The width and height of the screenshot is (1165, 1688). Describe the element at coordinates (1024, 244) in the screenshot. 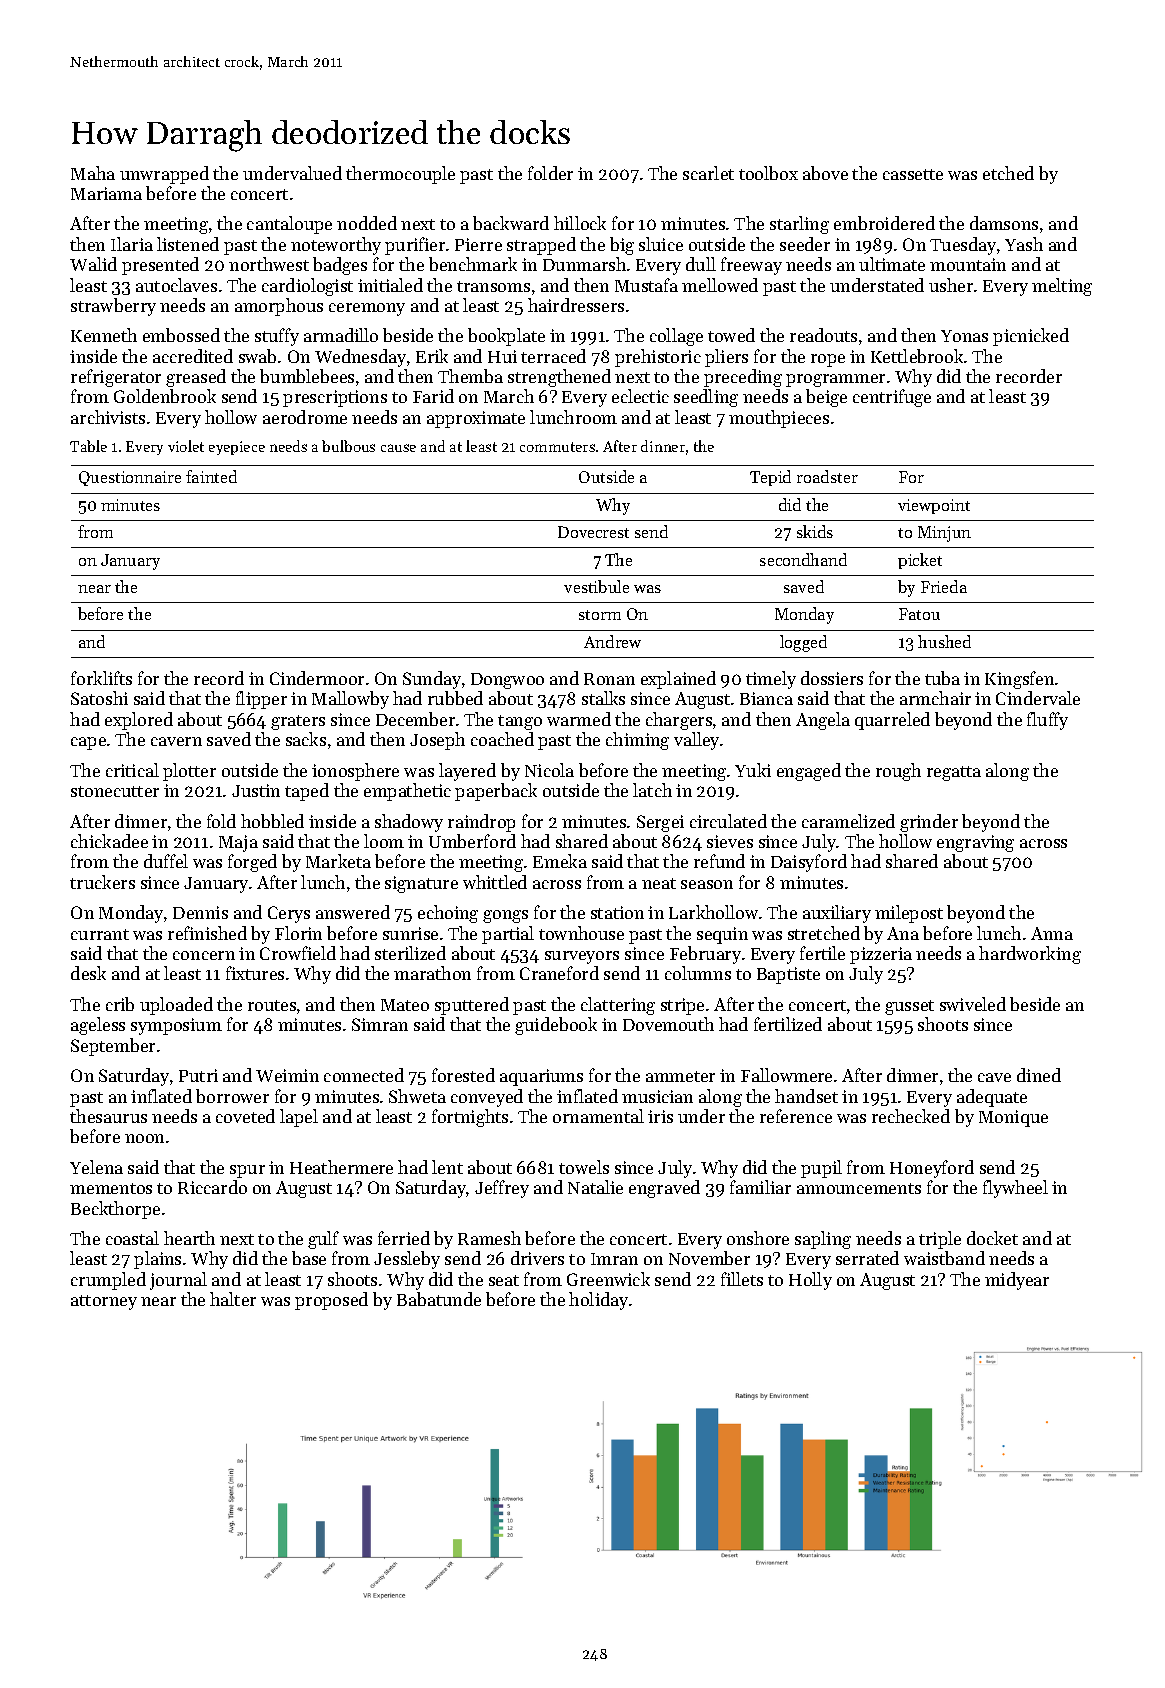

I see `Yash` at that location.
